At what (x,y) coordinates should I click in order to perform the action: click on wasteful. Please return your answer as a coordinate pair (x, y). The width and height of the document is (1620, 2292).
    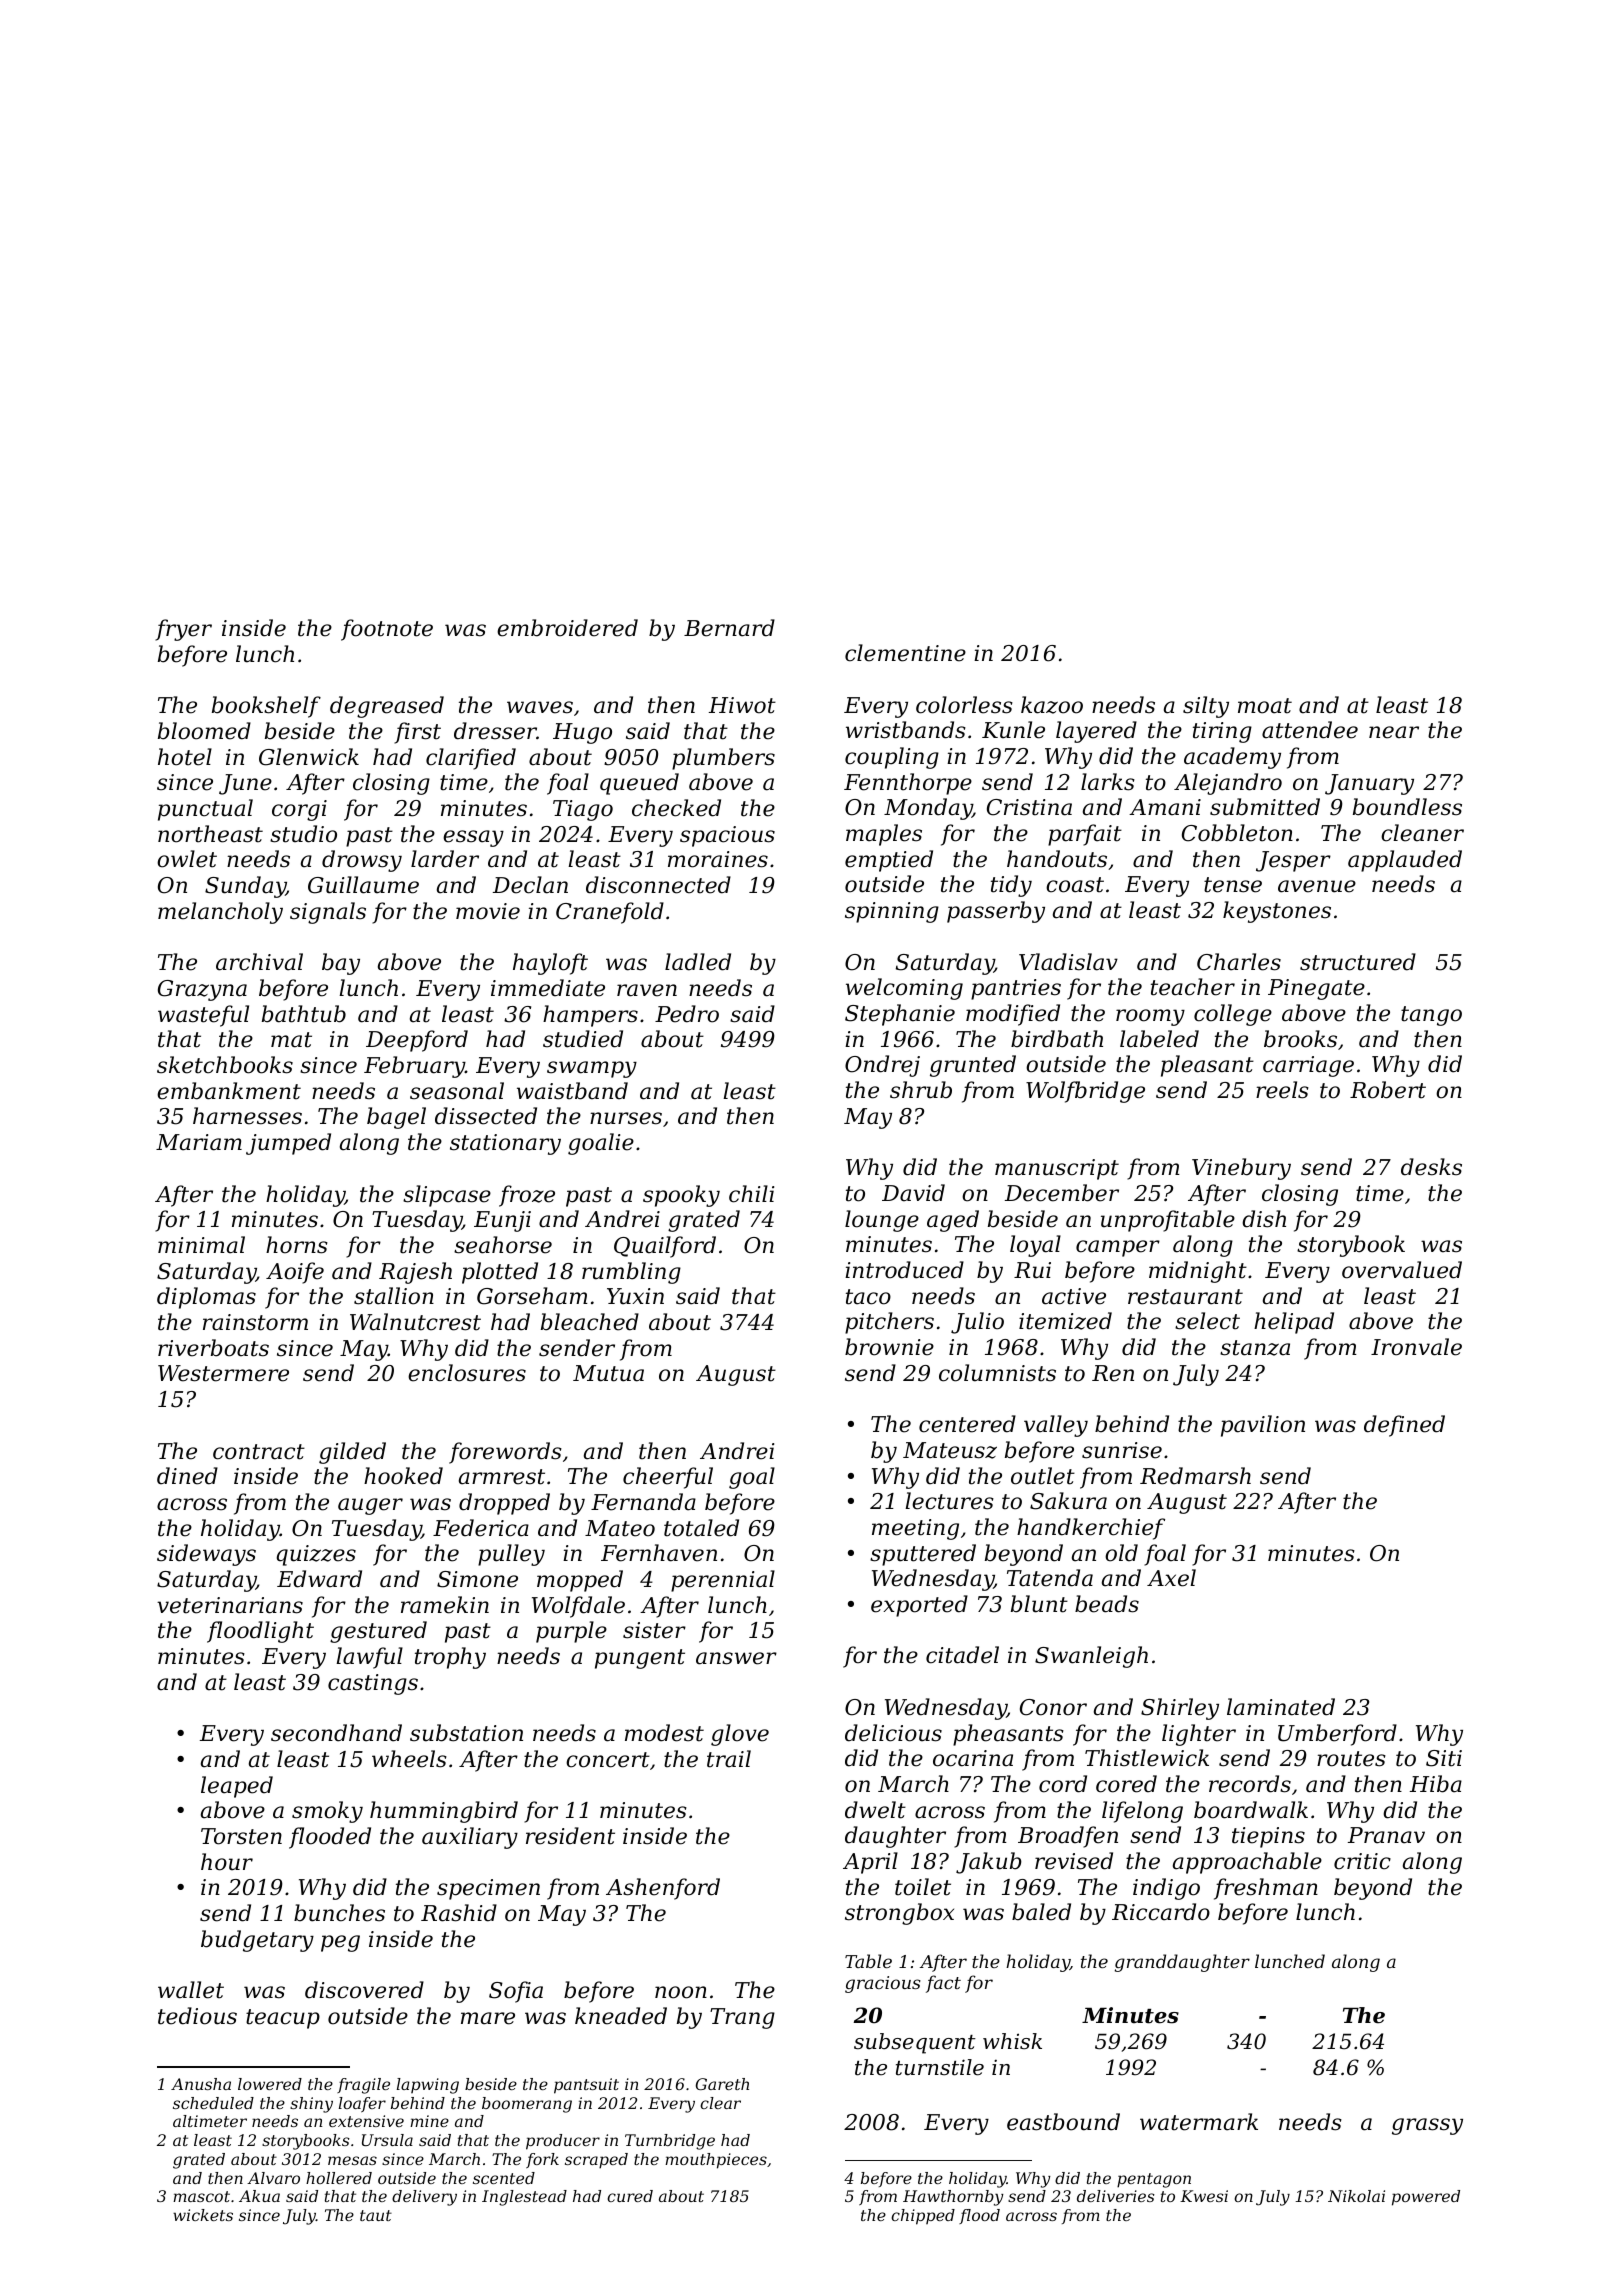
    Looking at the image, I should click on (203, 1016).
